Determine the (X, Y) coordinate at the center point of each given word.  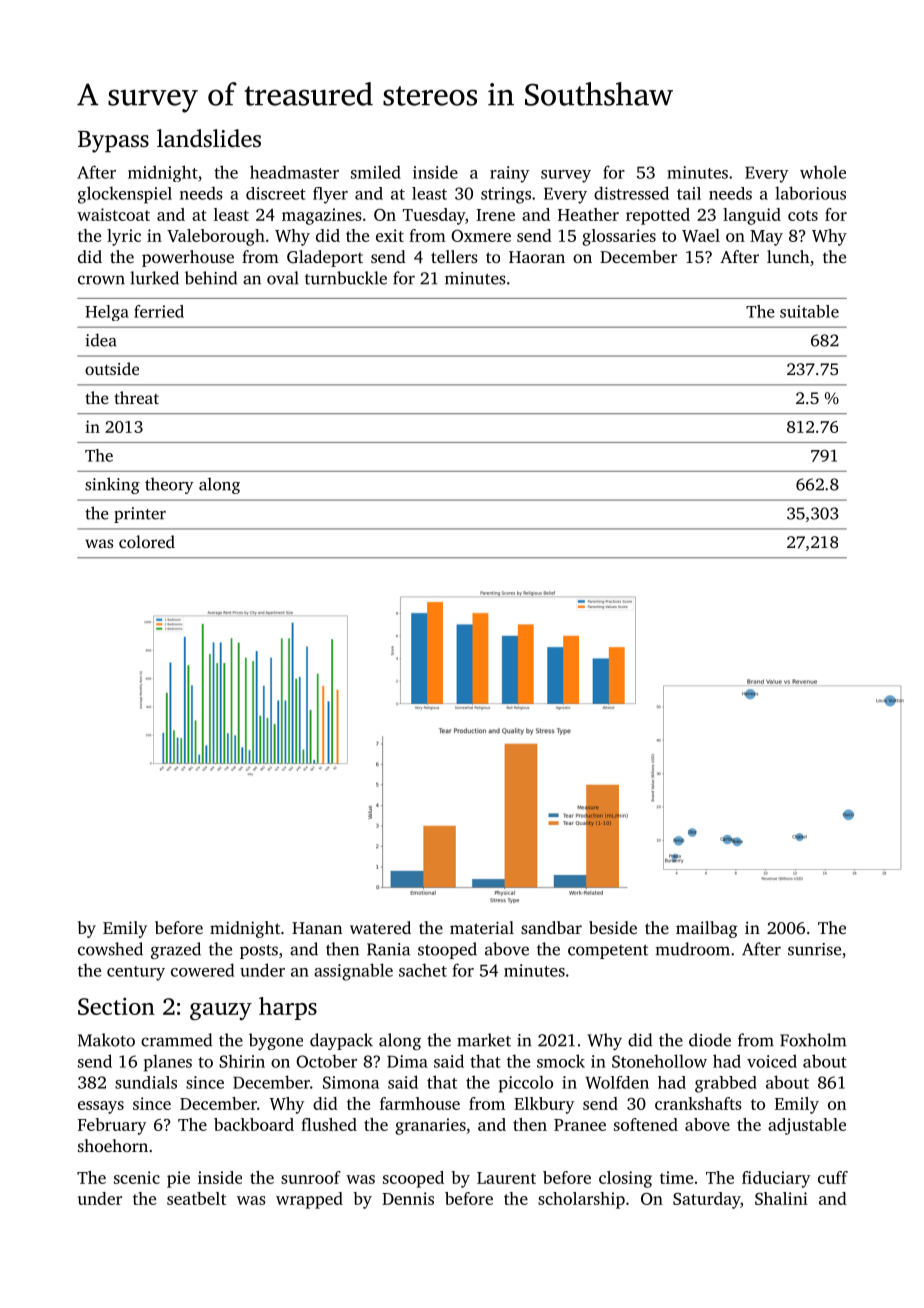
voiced (772, 1061)
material (482, 927)
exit (390, 235)
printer (140, 515)
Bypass (113, 142)
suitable (809, 311)
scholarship (581, 1200)
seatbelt (196, 1198)
